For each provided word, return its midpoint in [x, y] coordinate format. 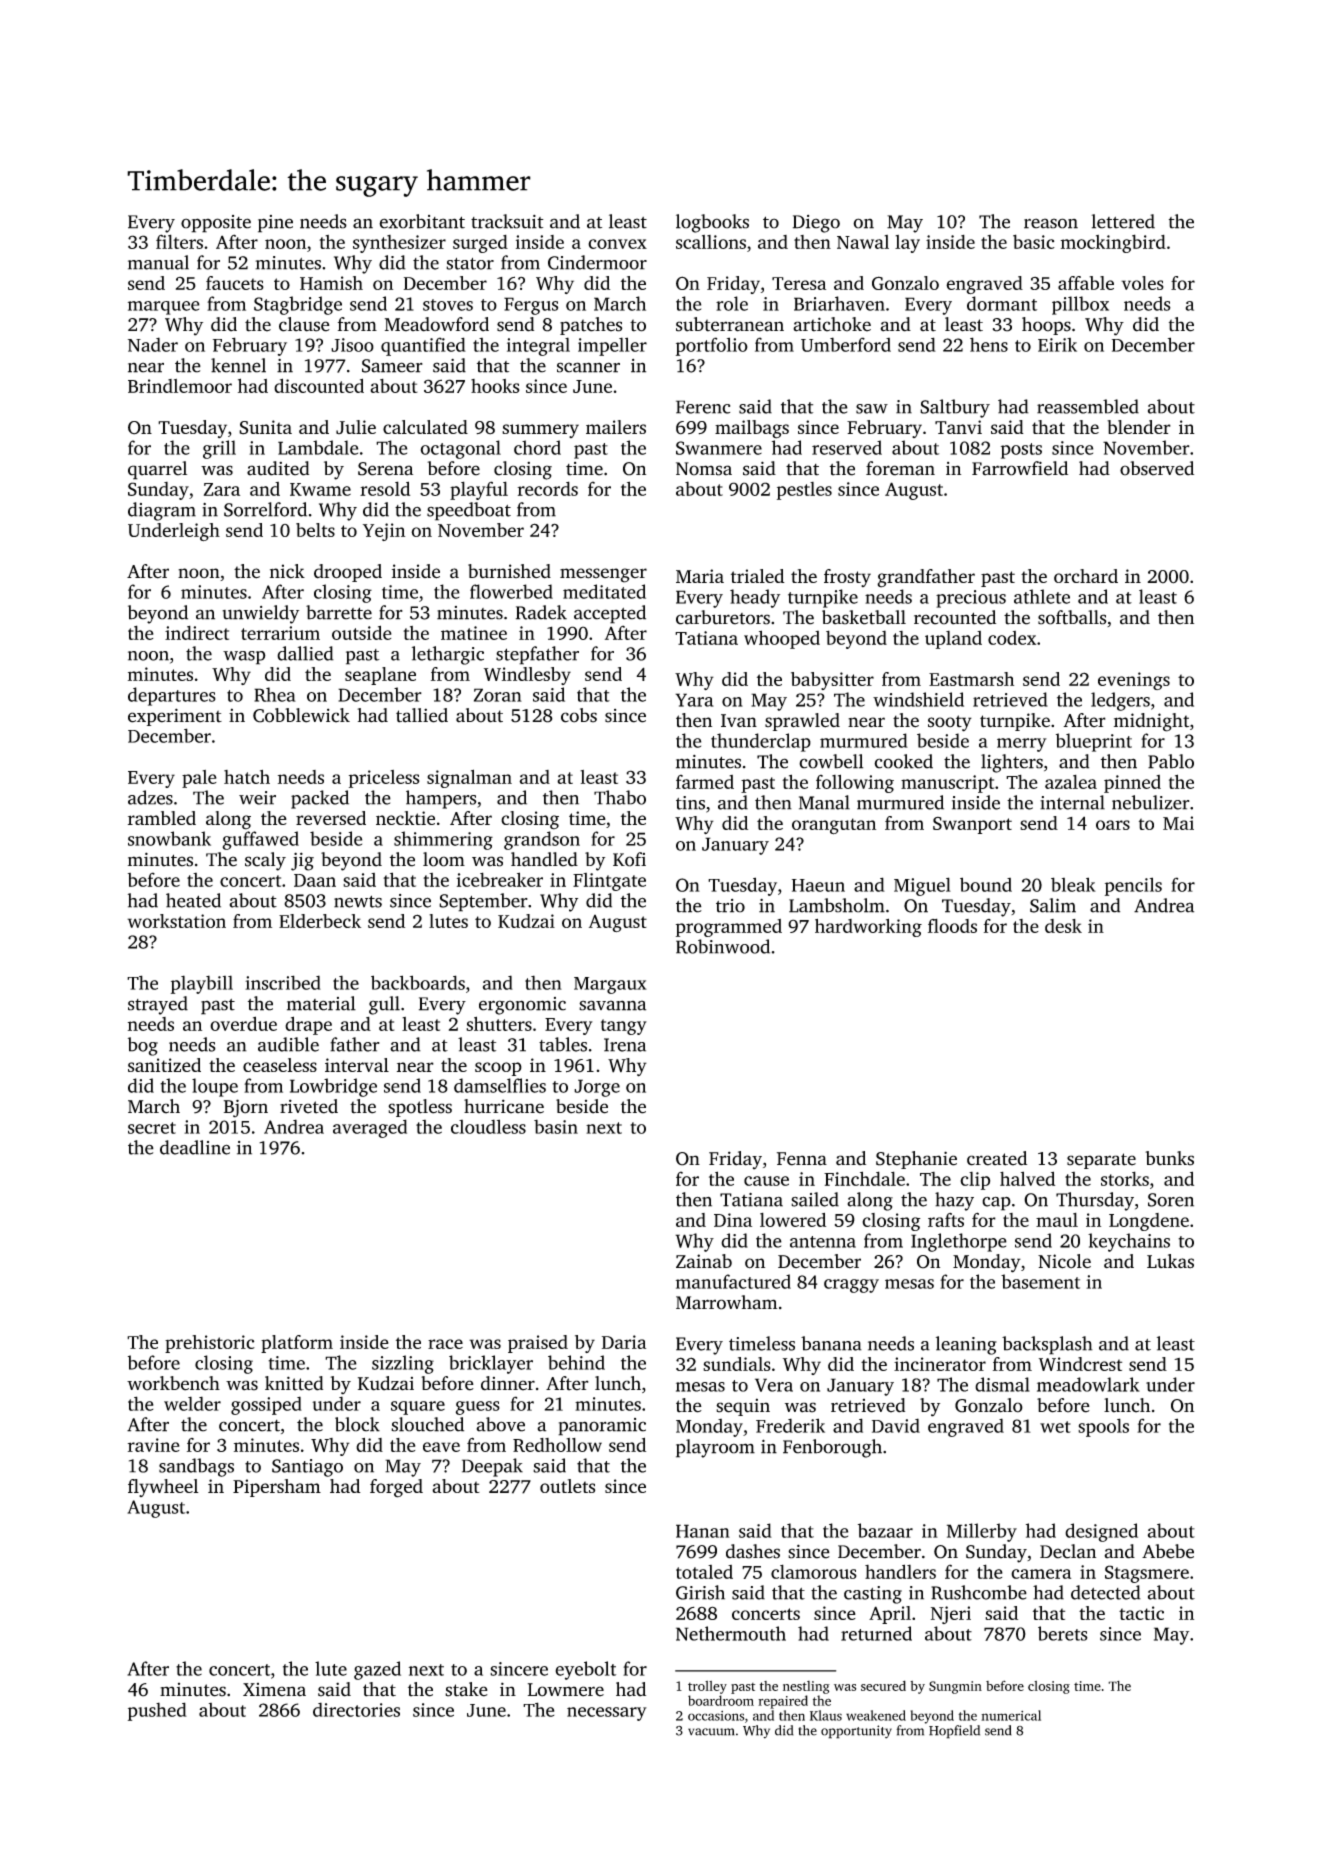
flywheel [163, 1488]
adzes [150, 797]
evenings [1134, 681]
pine [275, 224]
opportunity [856, 1732]
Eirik [1057, 345]
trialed [758, 576]
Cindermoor [597, 262]
